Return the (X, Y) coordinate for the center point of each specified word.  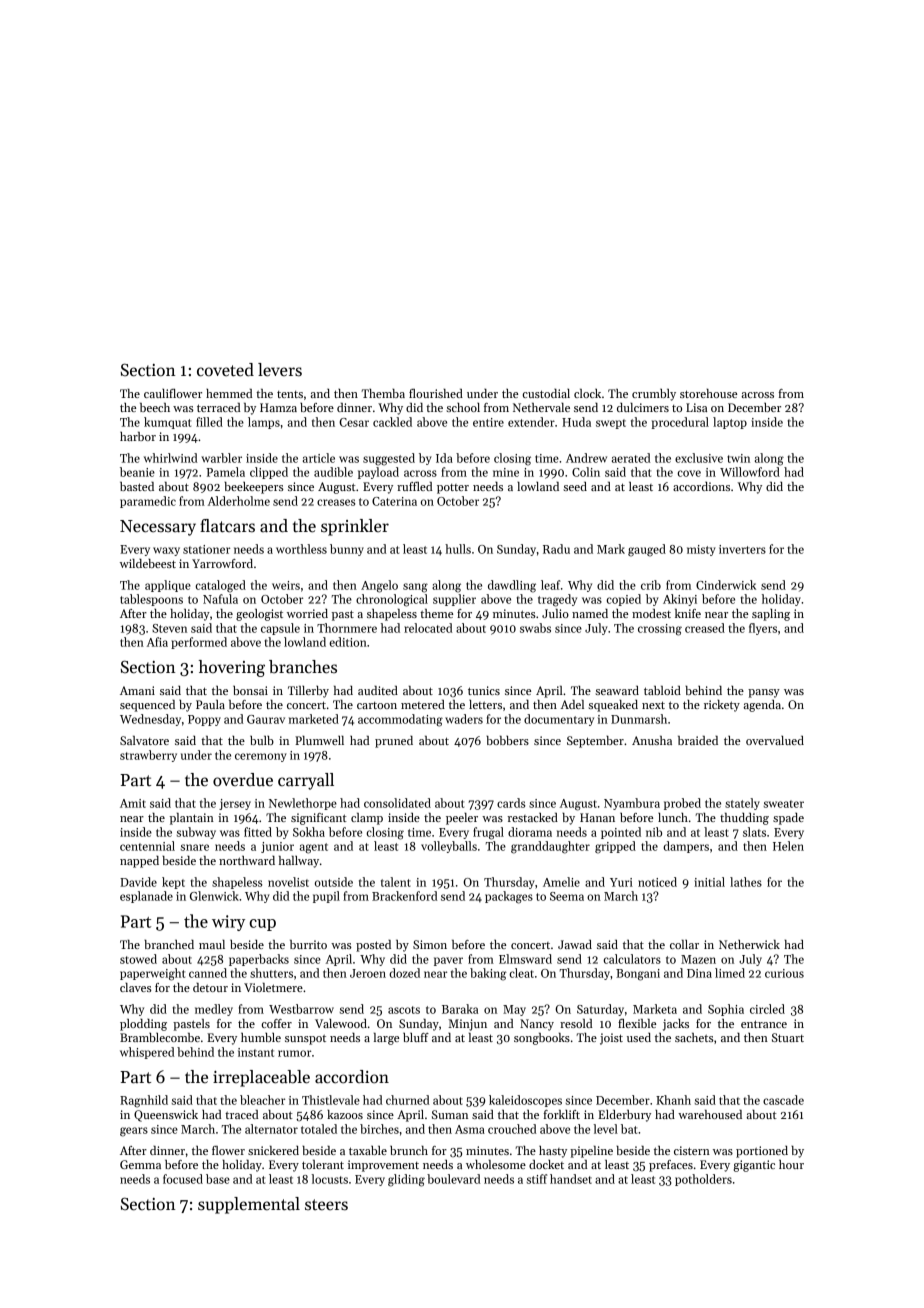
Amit (133, 803)
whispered (147, 1053)
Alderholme (239, 501)
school (463, 407)
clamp (367, 819)
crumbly (654, 395)
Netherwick (749, 944)
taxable (368, 1150)
